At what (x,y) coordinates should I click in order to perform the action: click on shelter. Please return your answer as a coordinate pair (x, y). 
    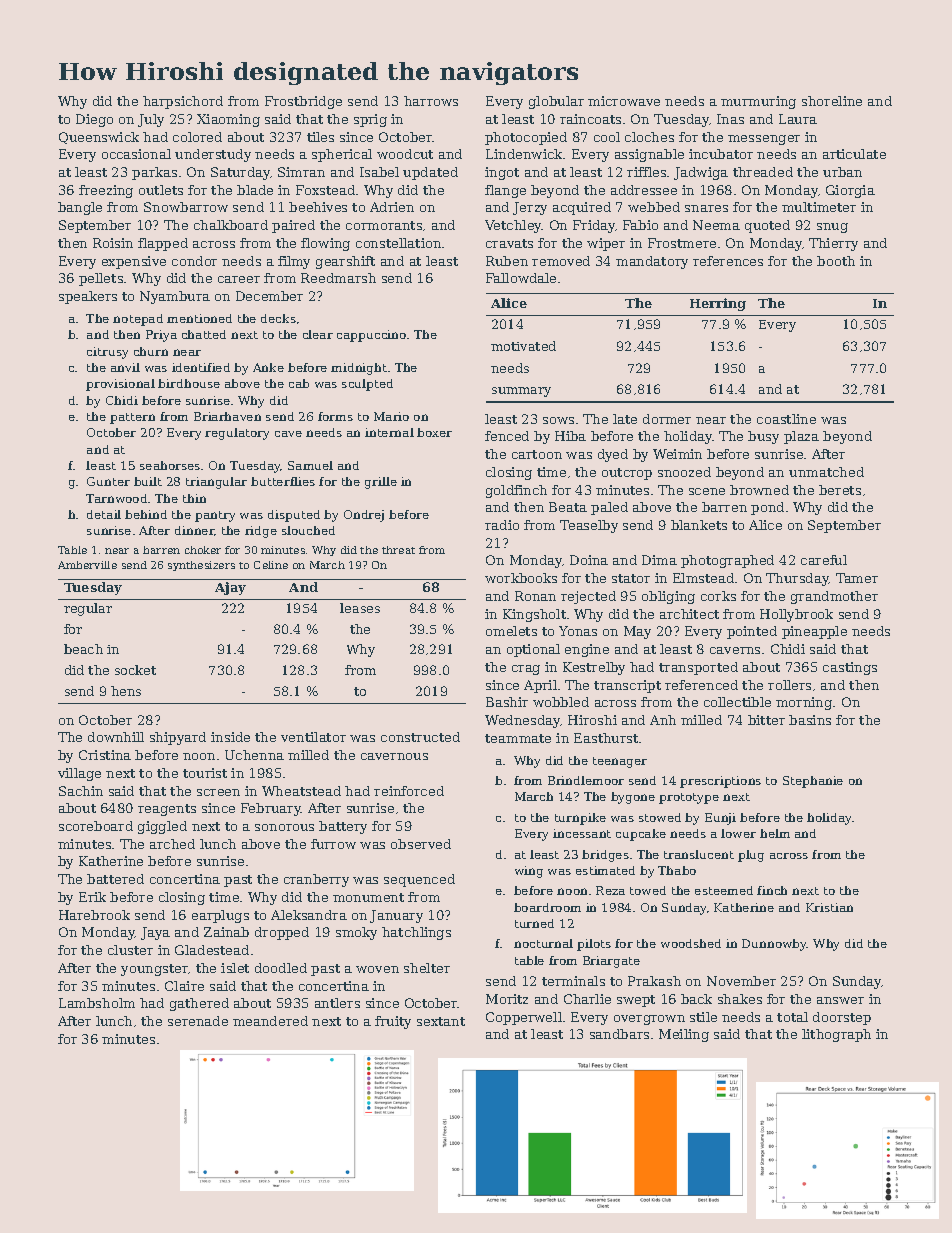
    Looking at the image, I should click on (427, 968).
